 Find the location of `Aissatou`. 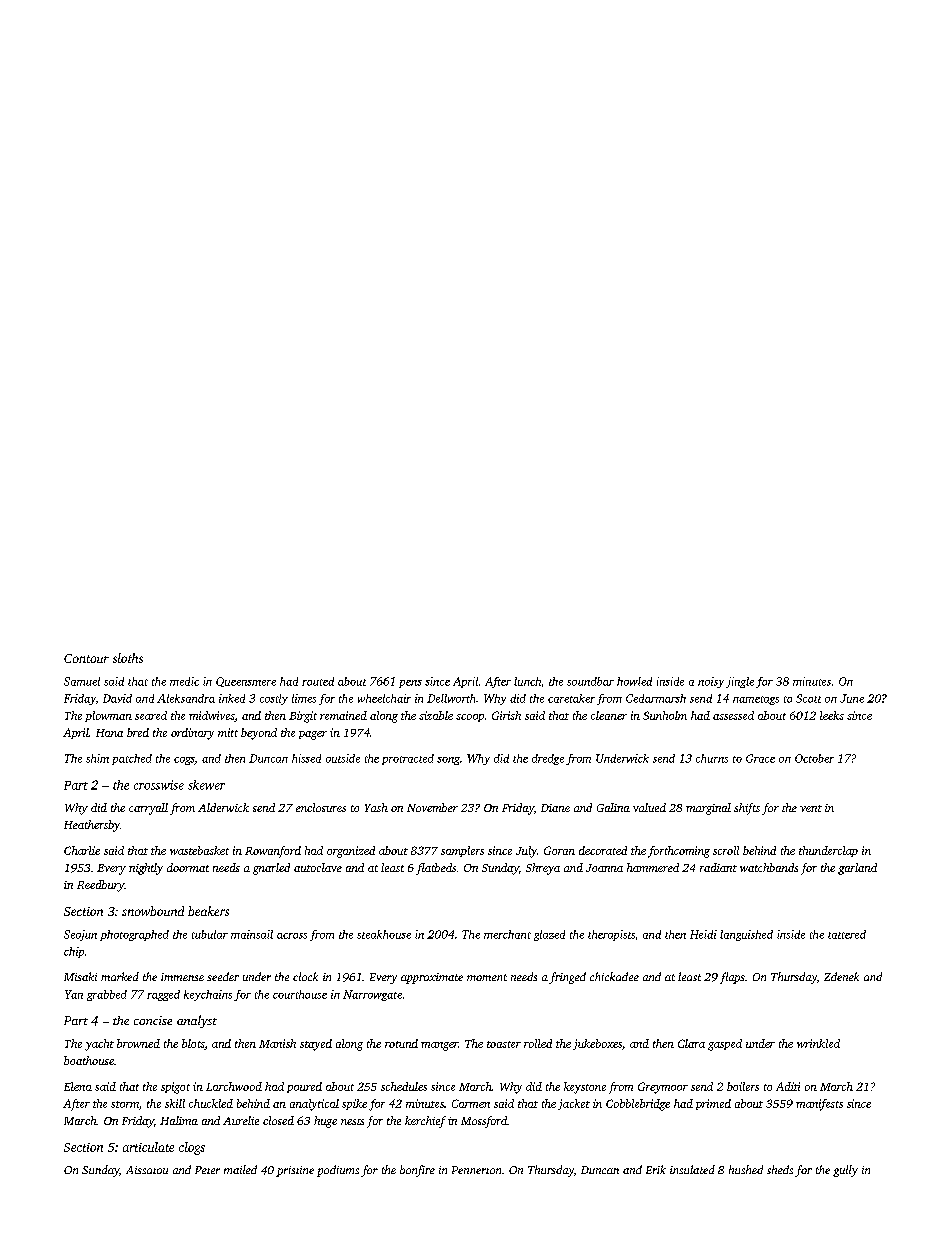

Aissatou is located at coordinates (147, 1170).
